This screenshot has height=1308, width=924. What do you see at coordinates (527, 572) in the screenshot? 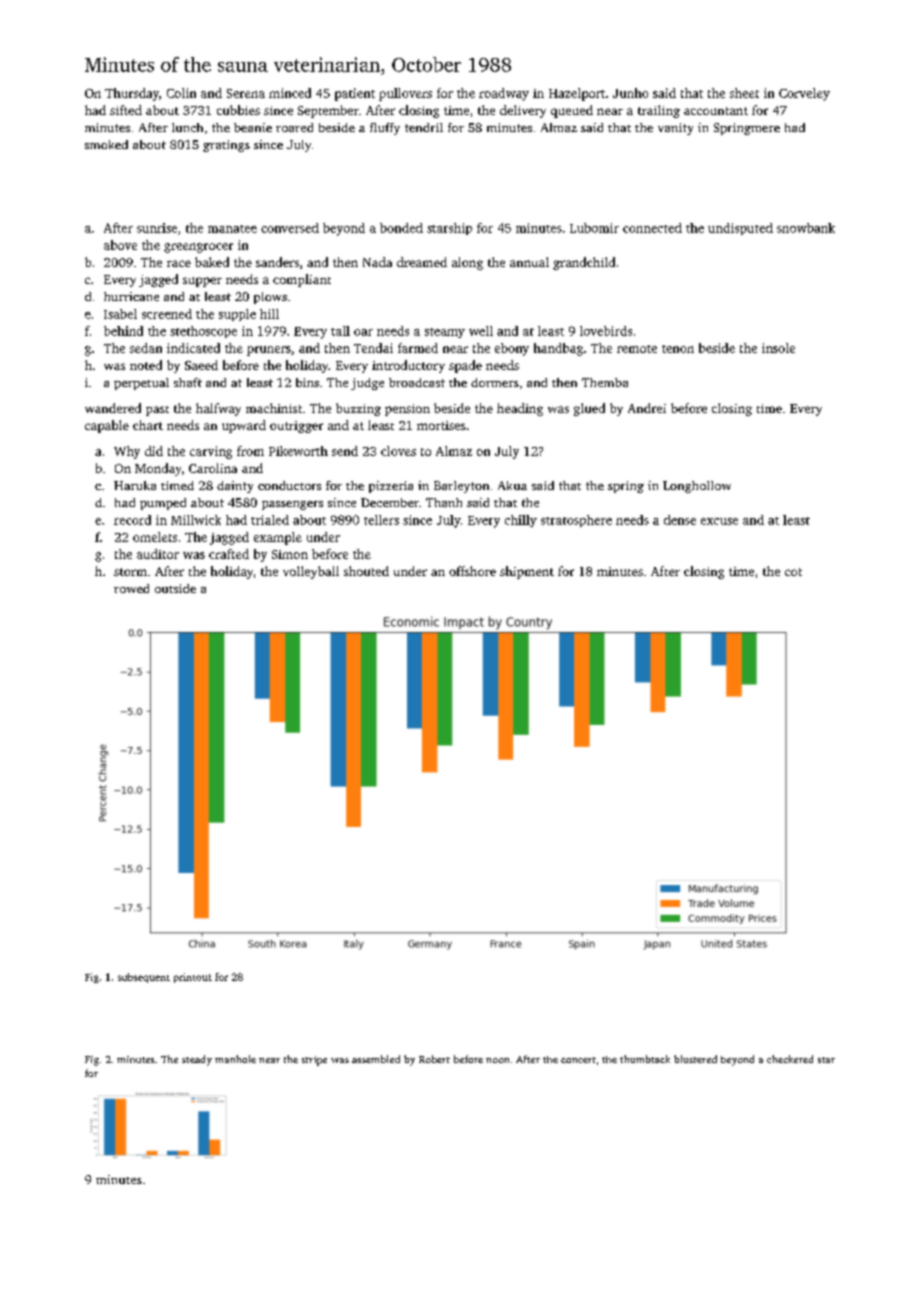
I see `shipment` at bounding box center [527, 572].
